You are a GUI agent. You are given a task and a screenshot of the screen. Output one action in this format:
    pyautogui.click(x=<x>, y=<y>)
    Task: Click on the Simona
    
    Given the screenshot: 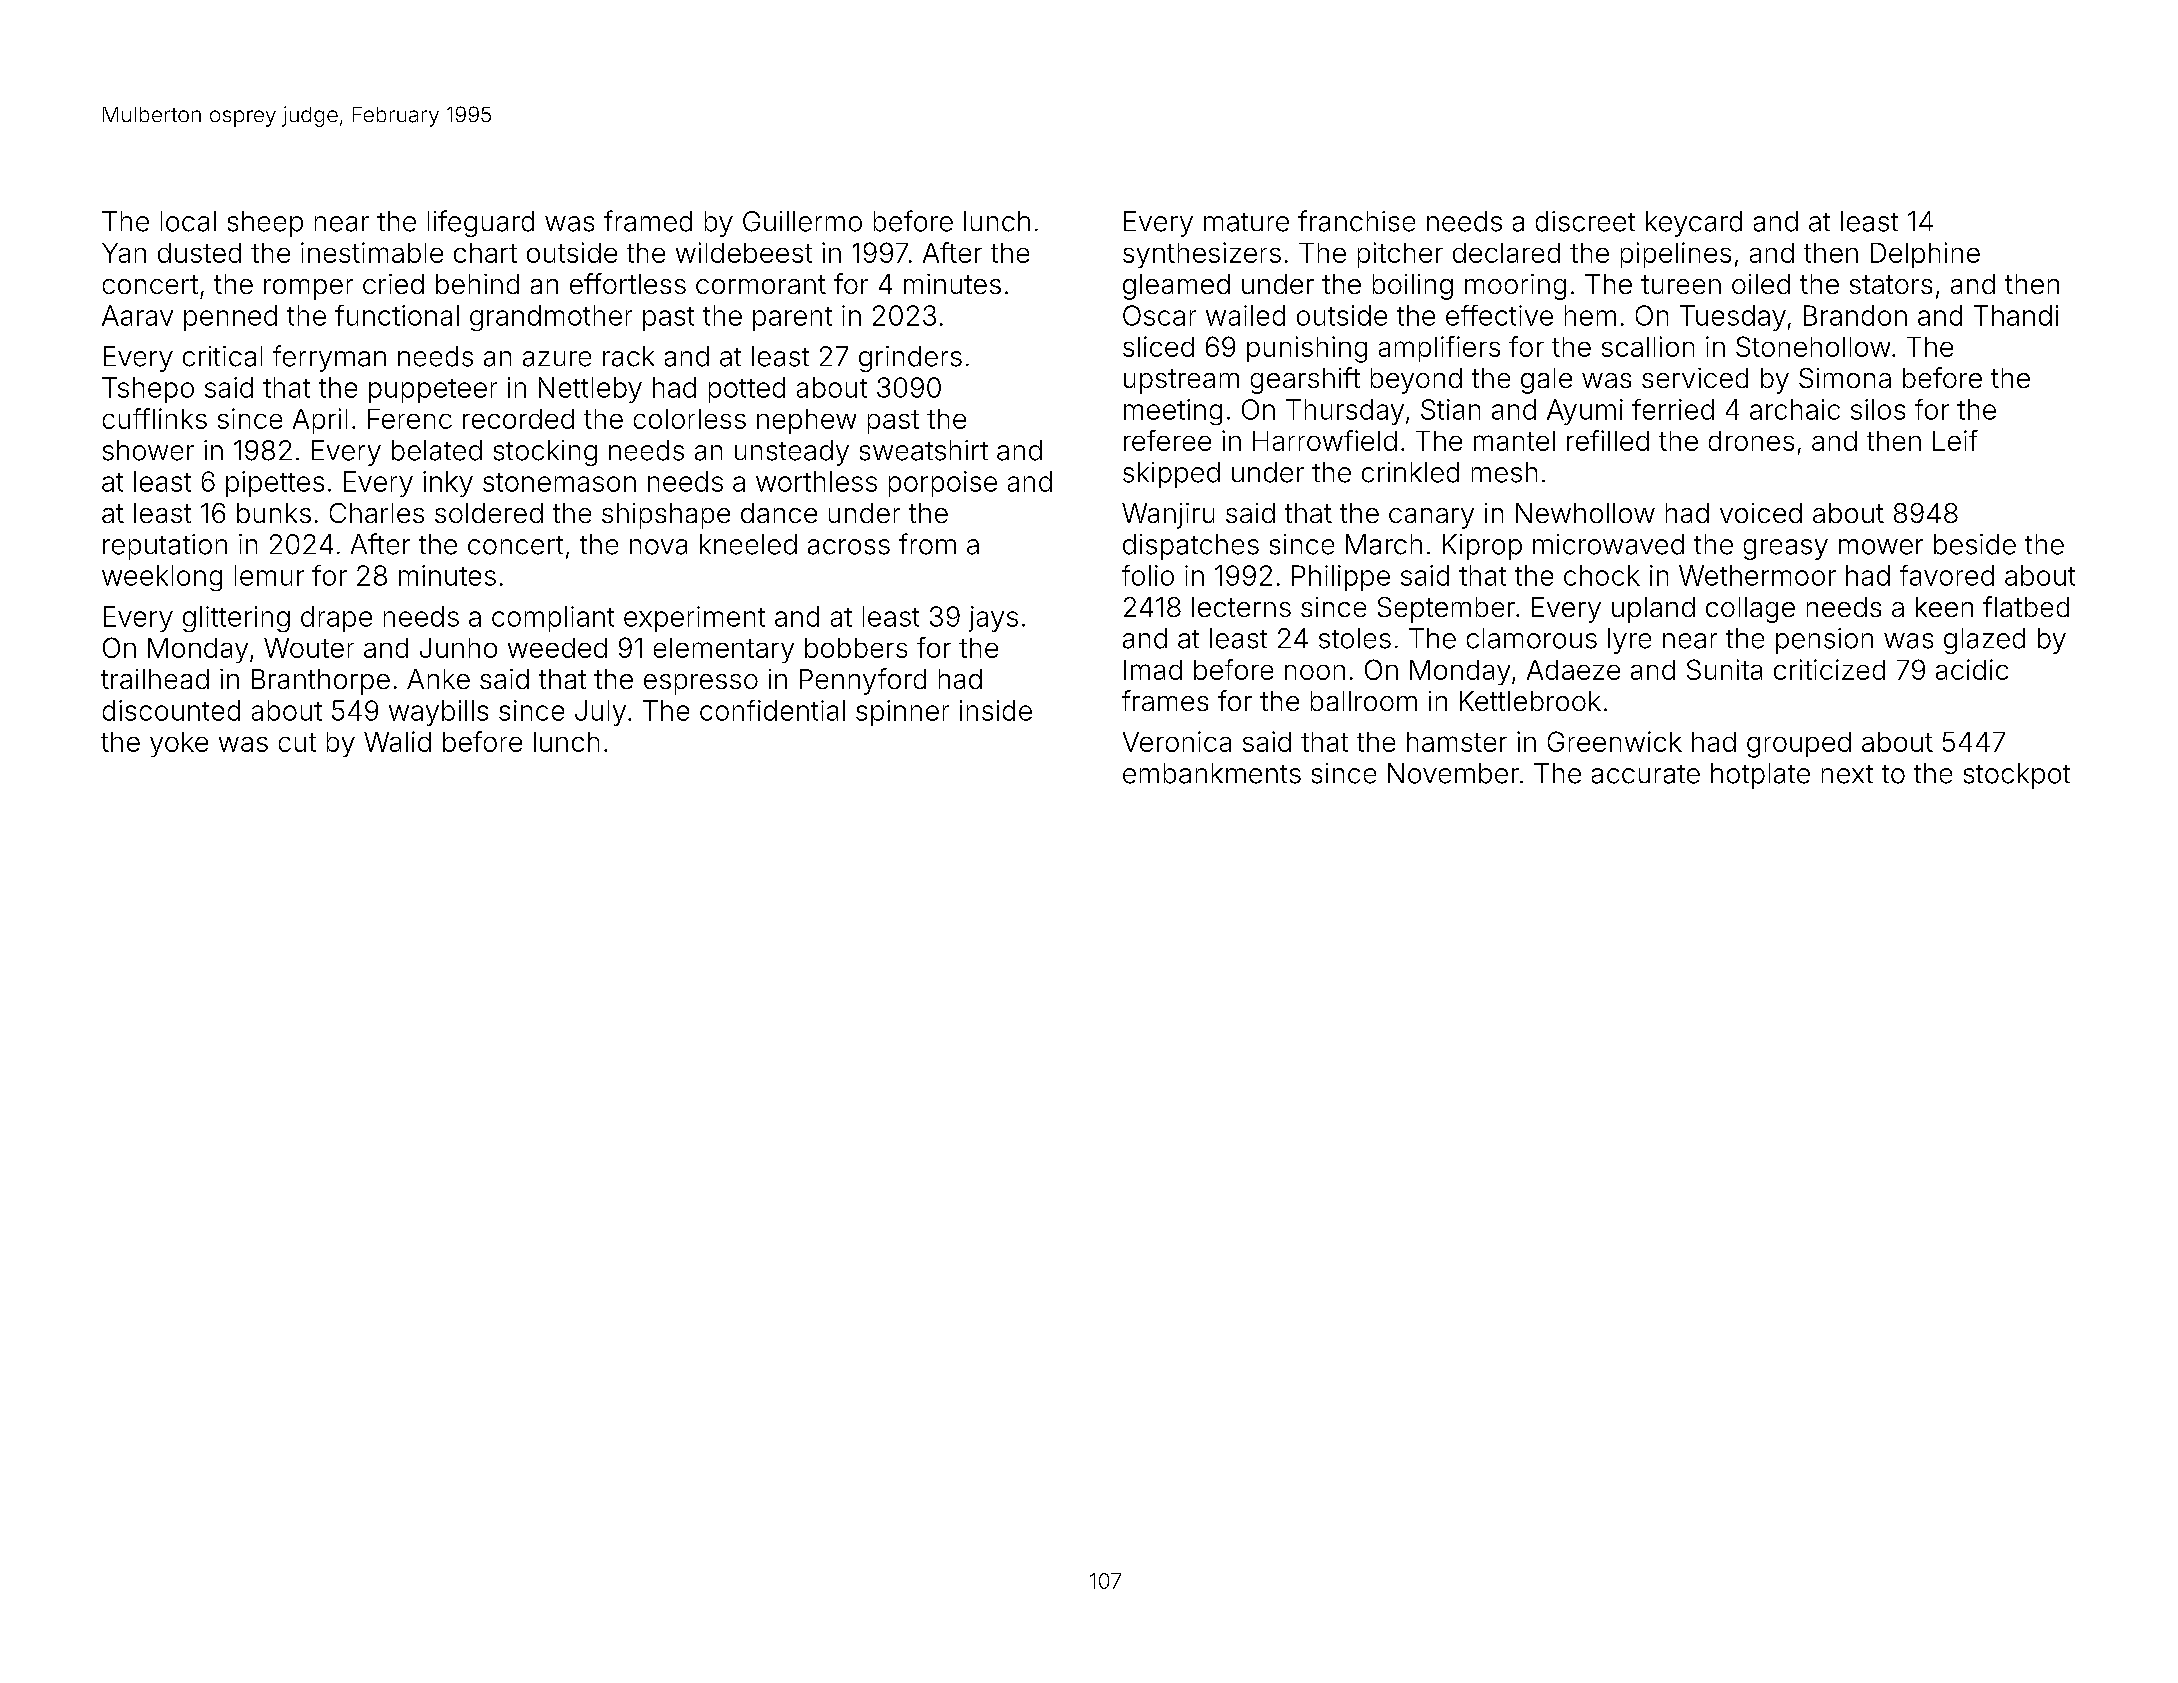 What is the action you would take?
    pyautogui.click(x=1845, y=378)
